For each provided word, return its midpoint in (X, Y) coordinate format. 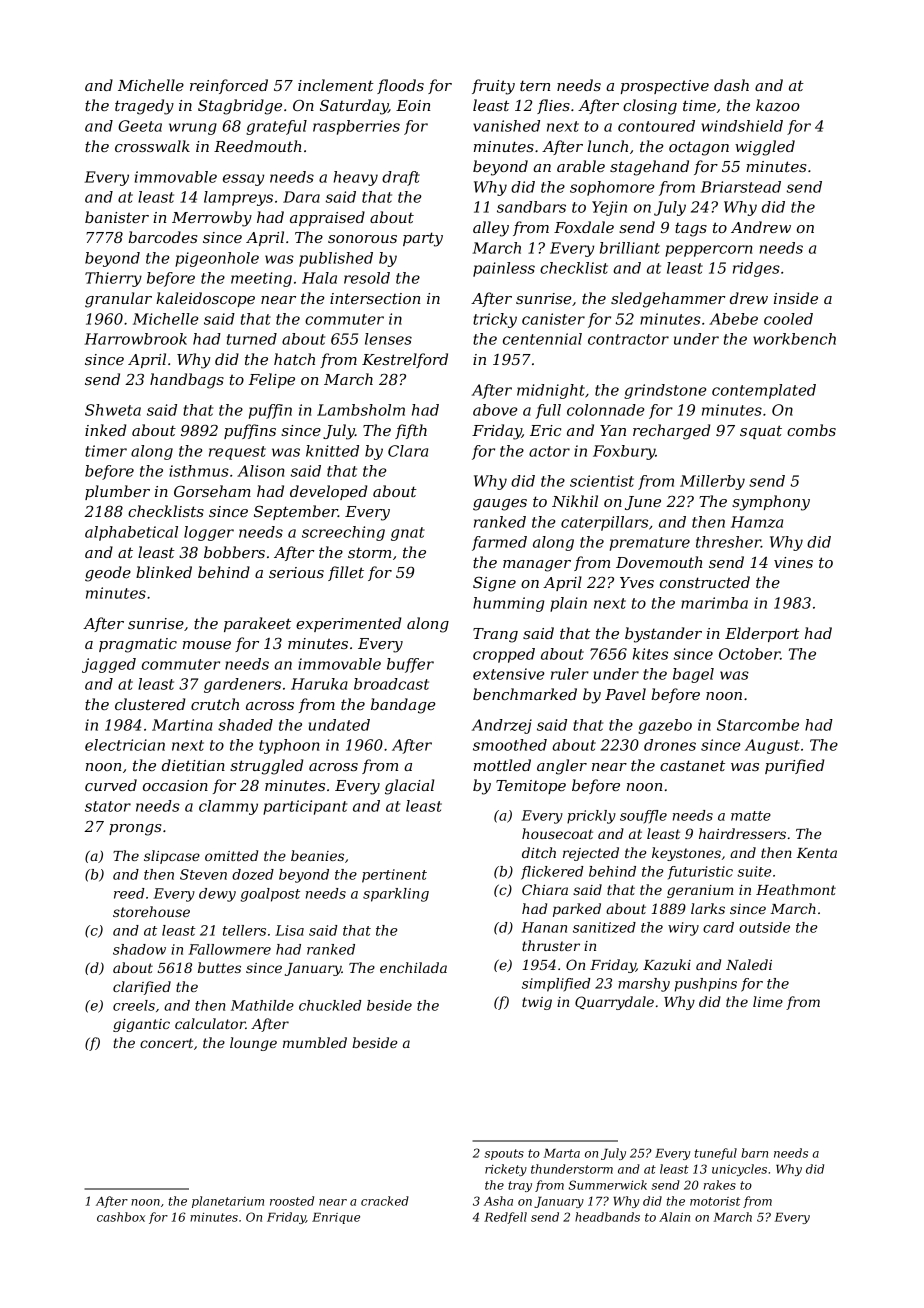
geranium (700, 891)
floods (400, 86)
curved (111, 785)
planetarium (228, 1202)
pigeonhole (217, 259)
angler (562, 767)
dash (731, 85)
